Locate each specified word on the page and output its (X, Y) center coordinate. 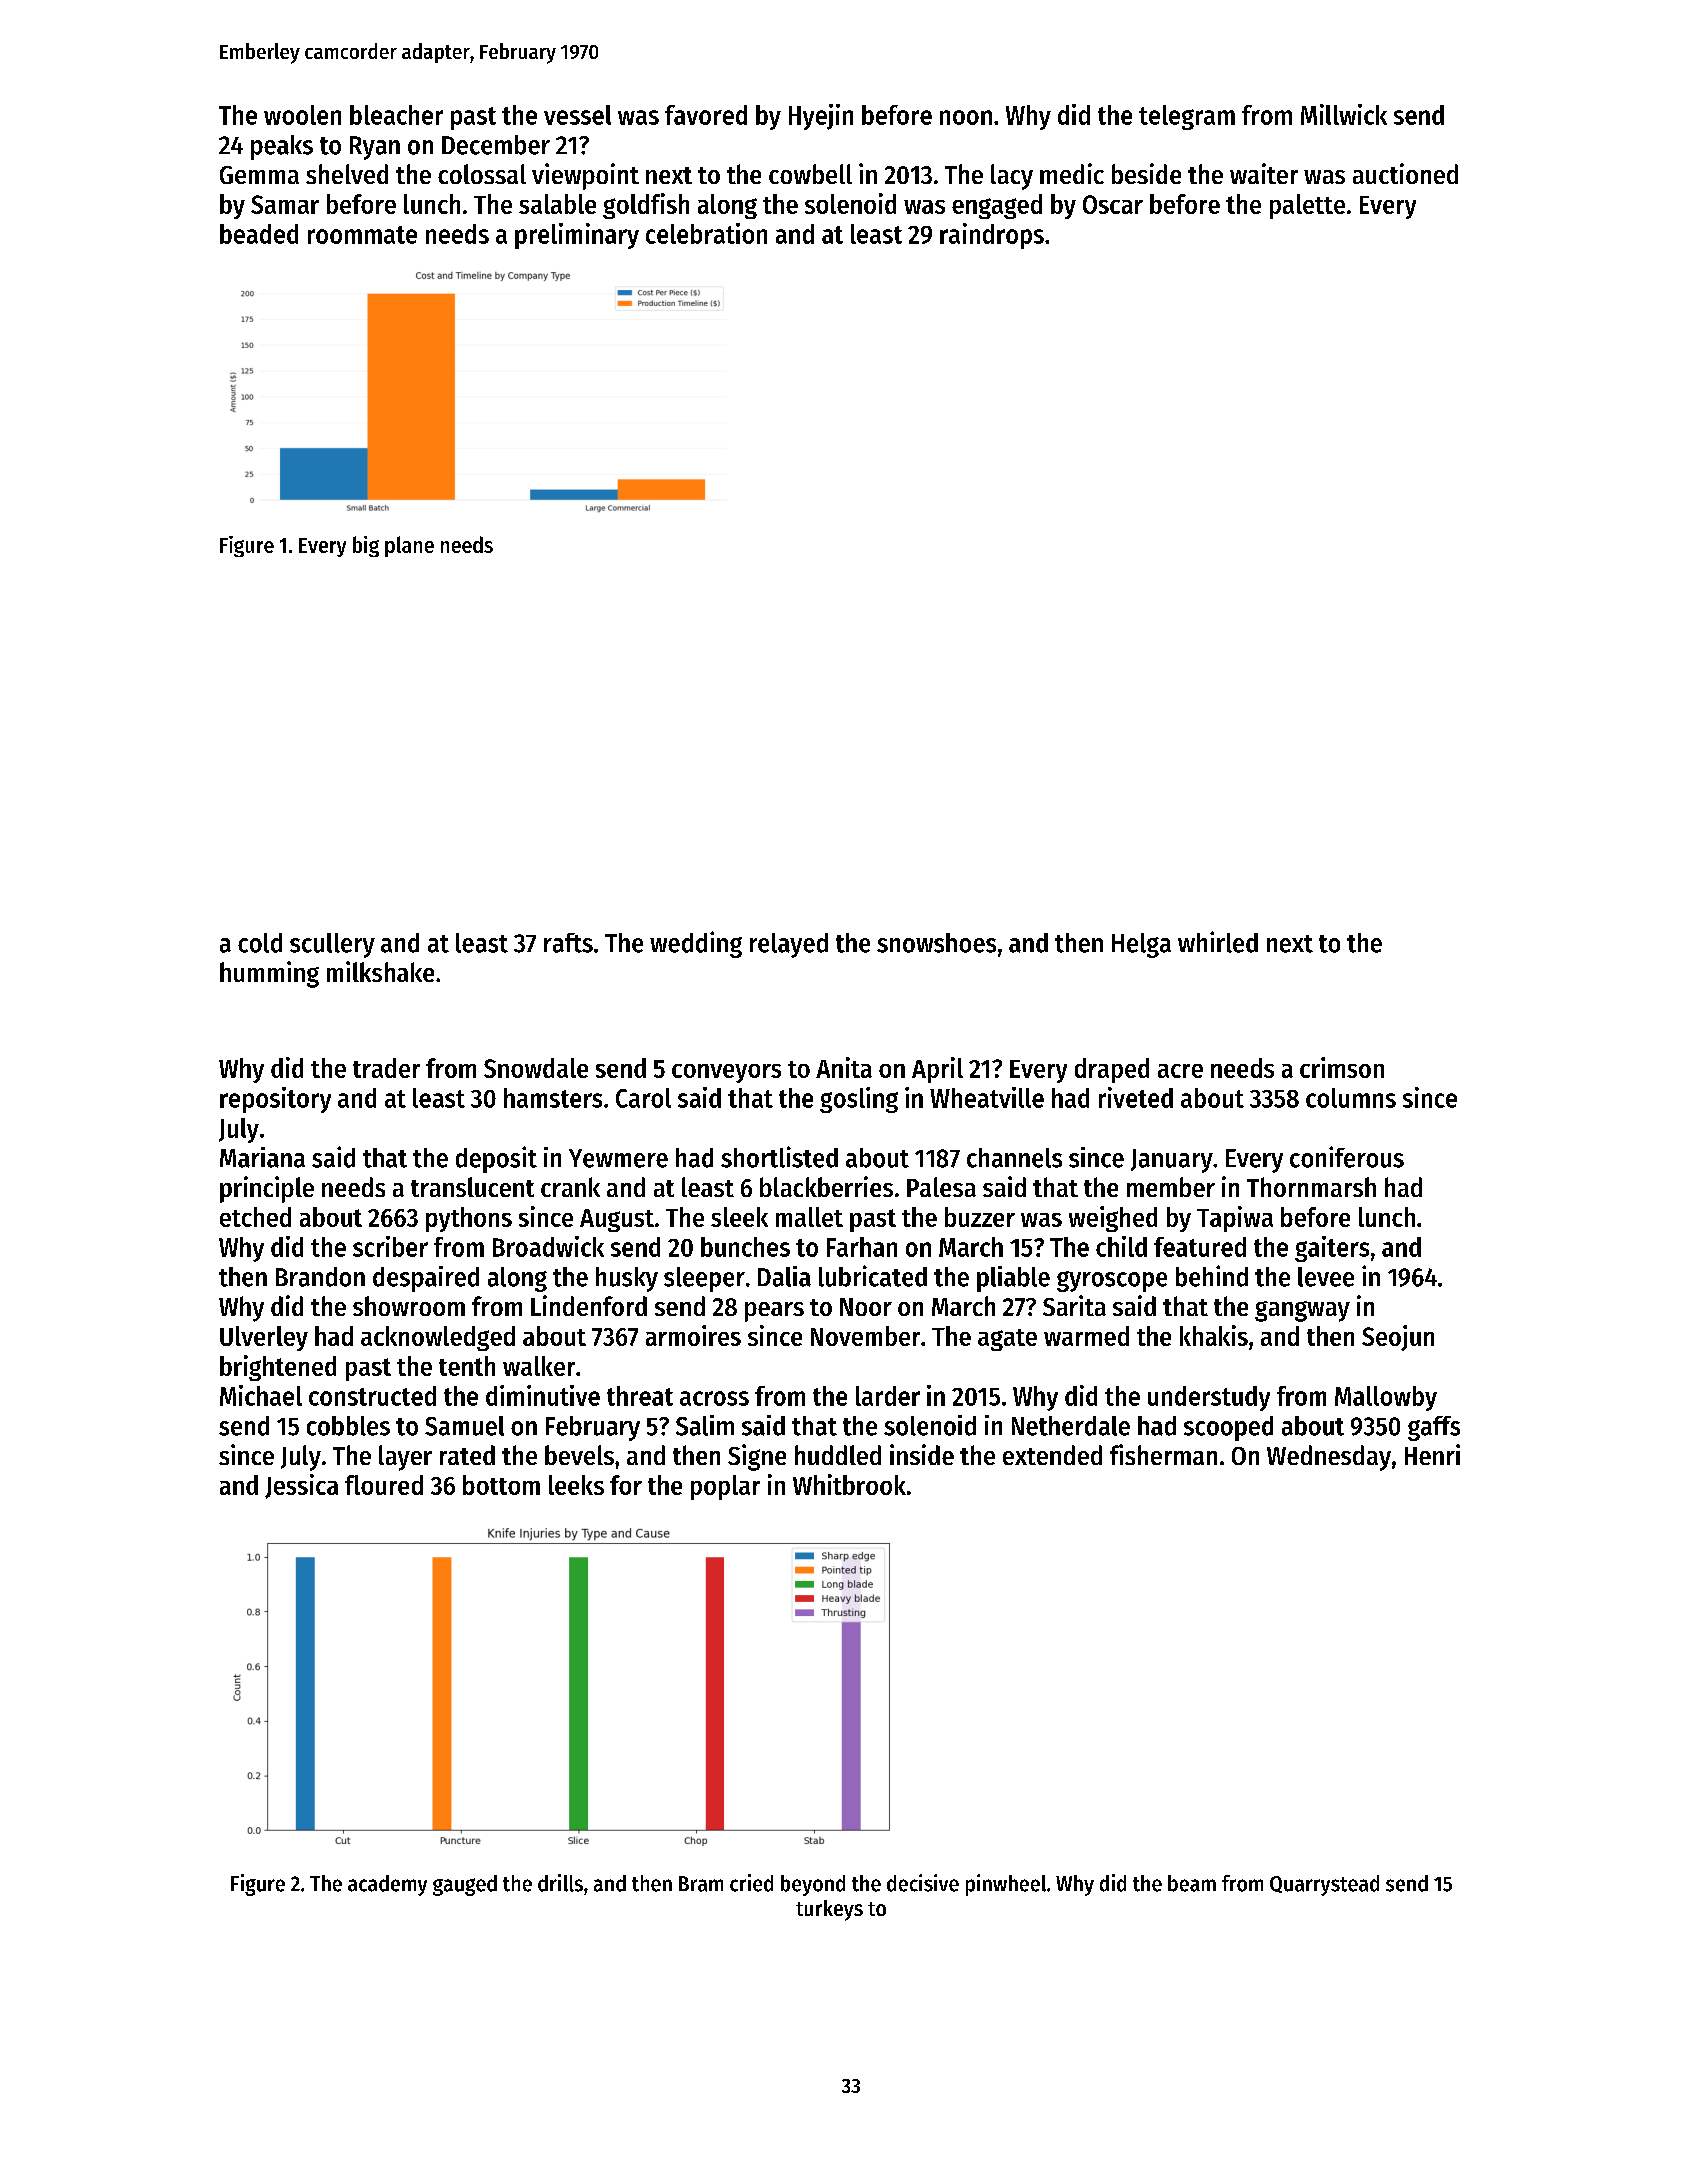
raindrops (992, 236)
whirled (1218, 942)
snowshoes (936, 943)
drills (560, 1883)
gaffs (1434, 1428)
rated (467, 1455)
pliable (1013, 1279)
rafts (568, 943)
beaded (259, 234)
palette (1307, 206)
